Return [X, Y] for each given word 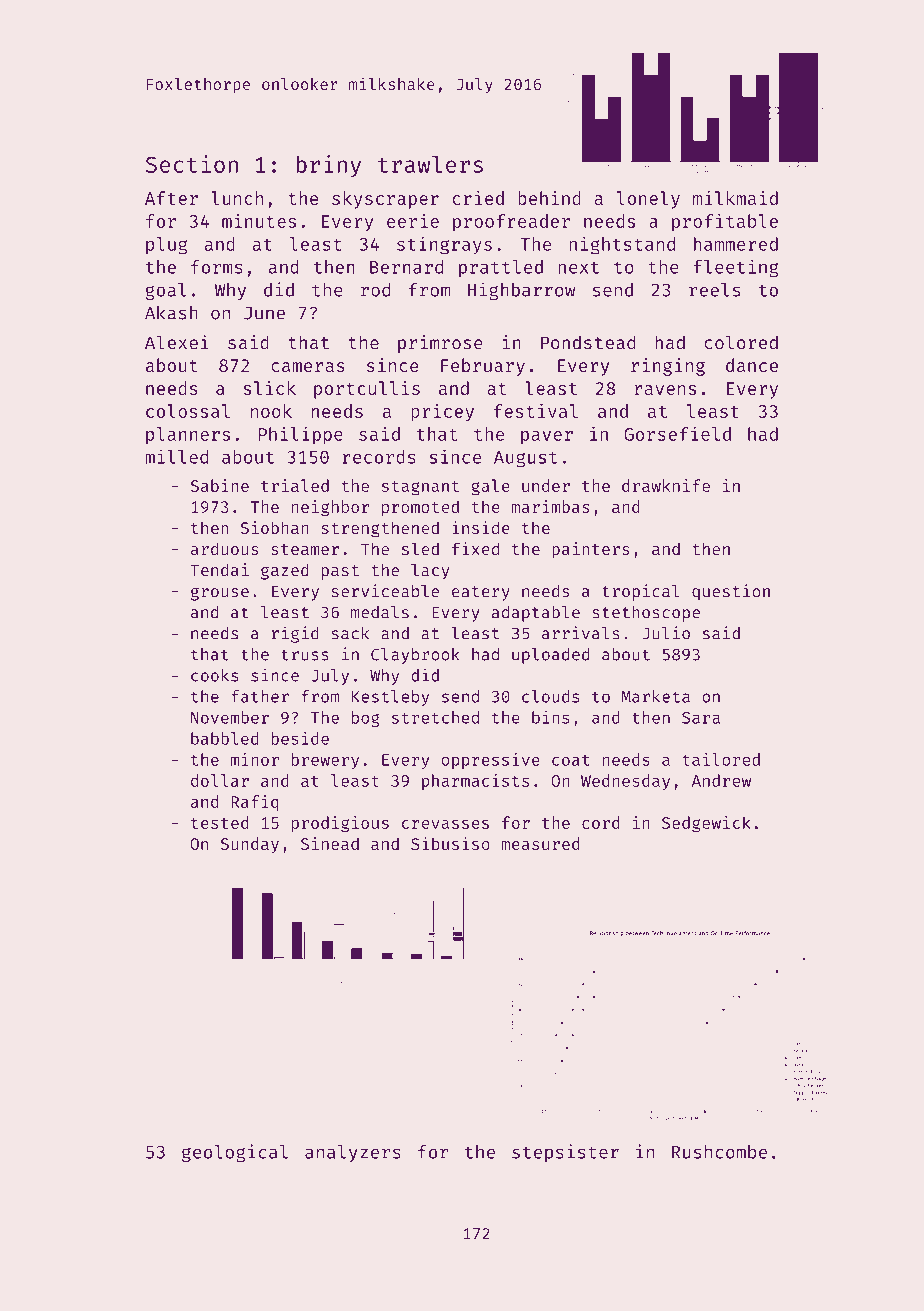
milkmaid [735, 198]
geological [235, 1153]
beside [300, 738]
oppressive [490, 761]
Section [192, 164]
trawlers [430, 164]
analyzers [353, 1153]
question [731, 592]
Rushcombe [719, 1152]
